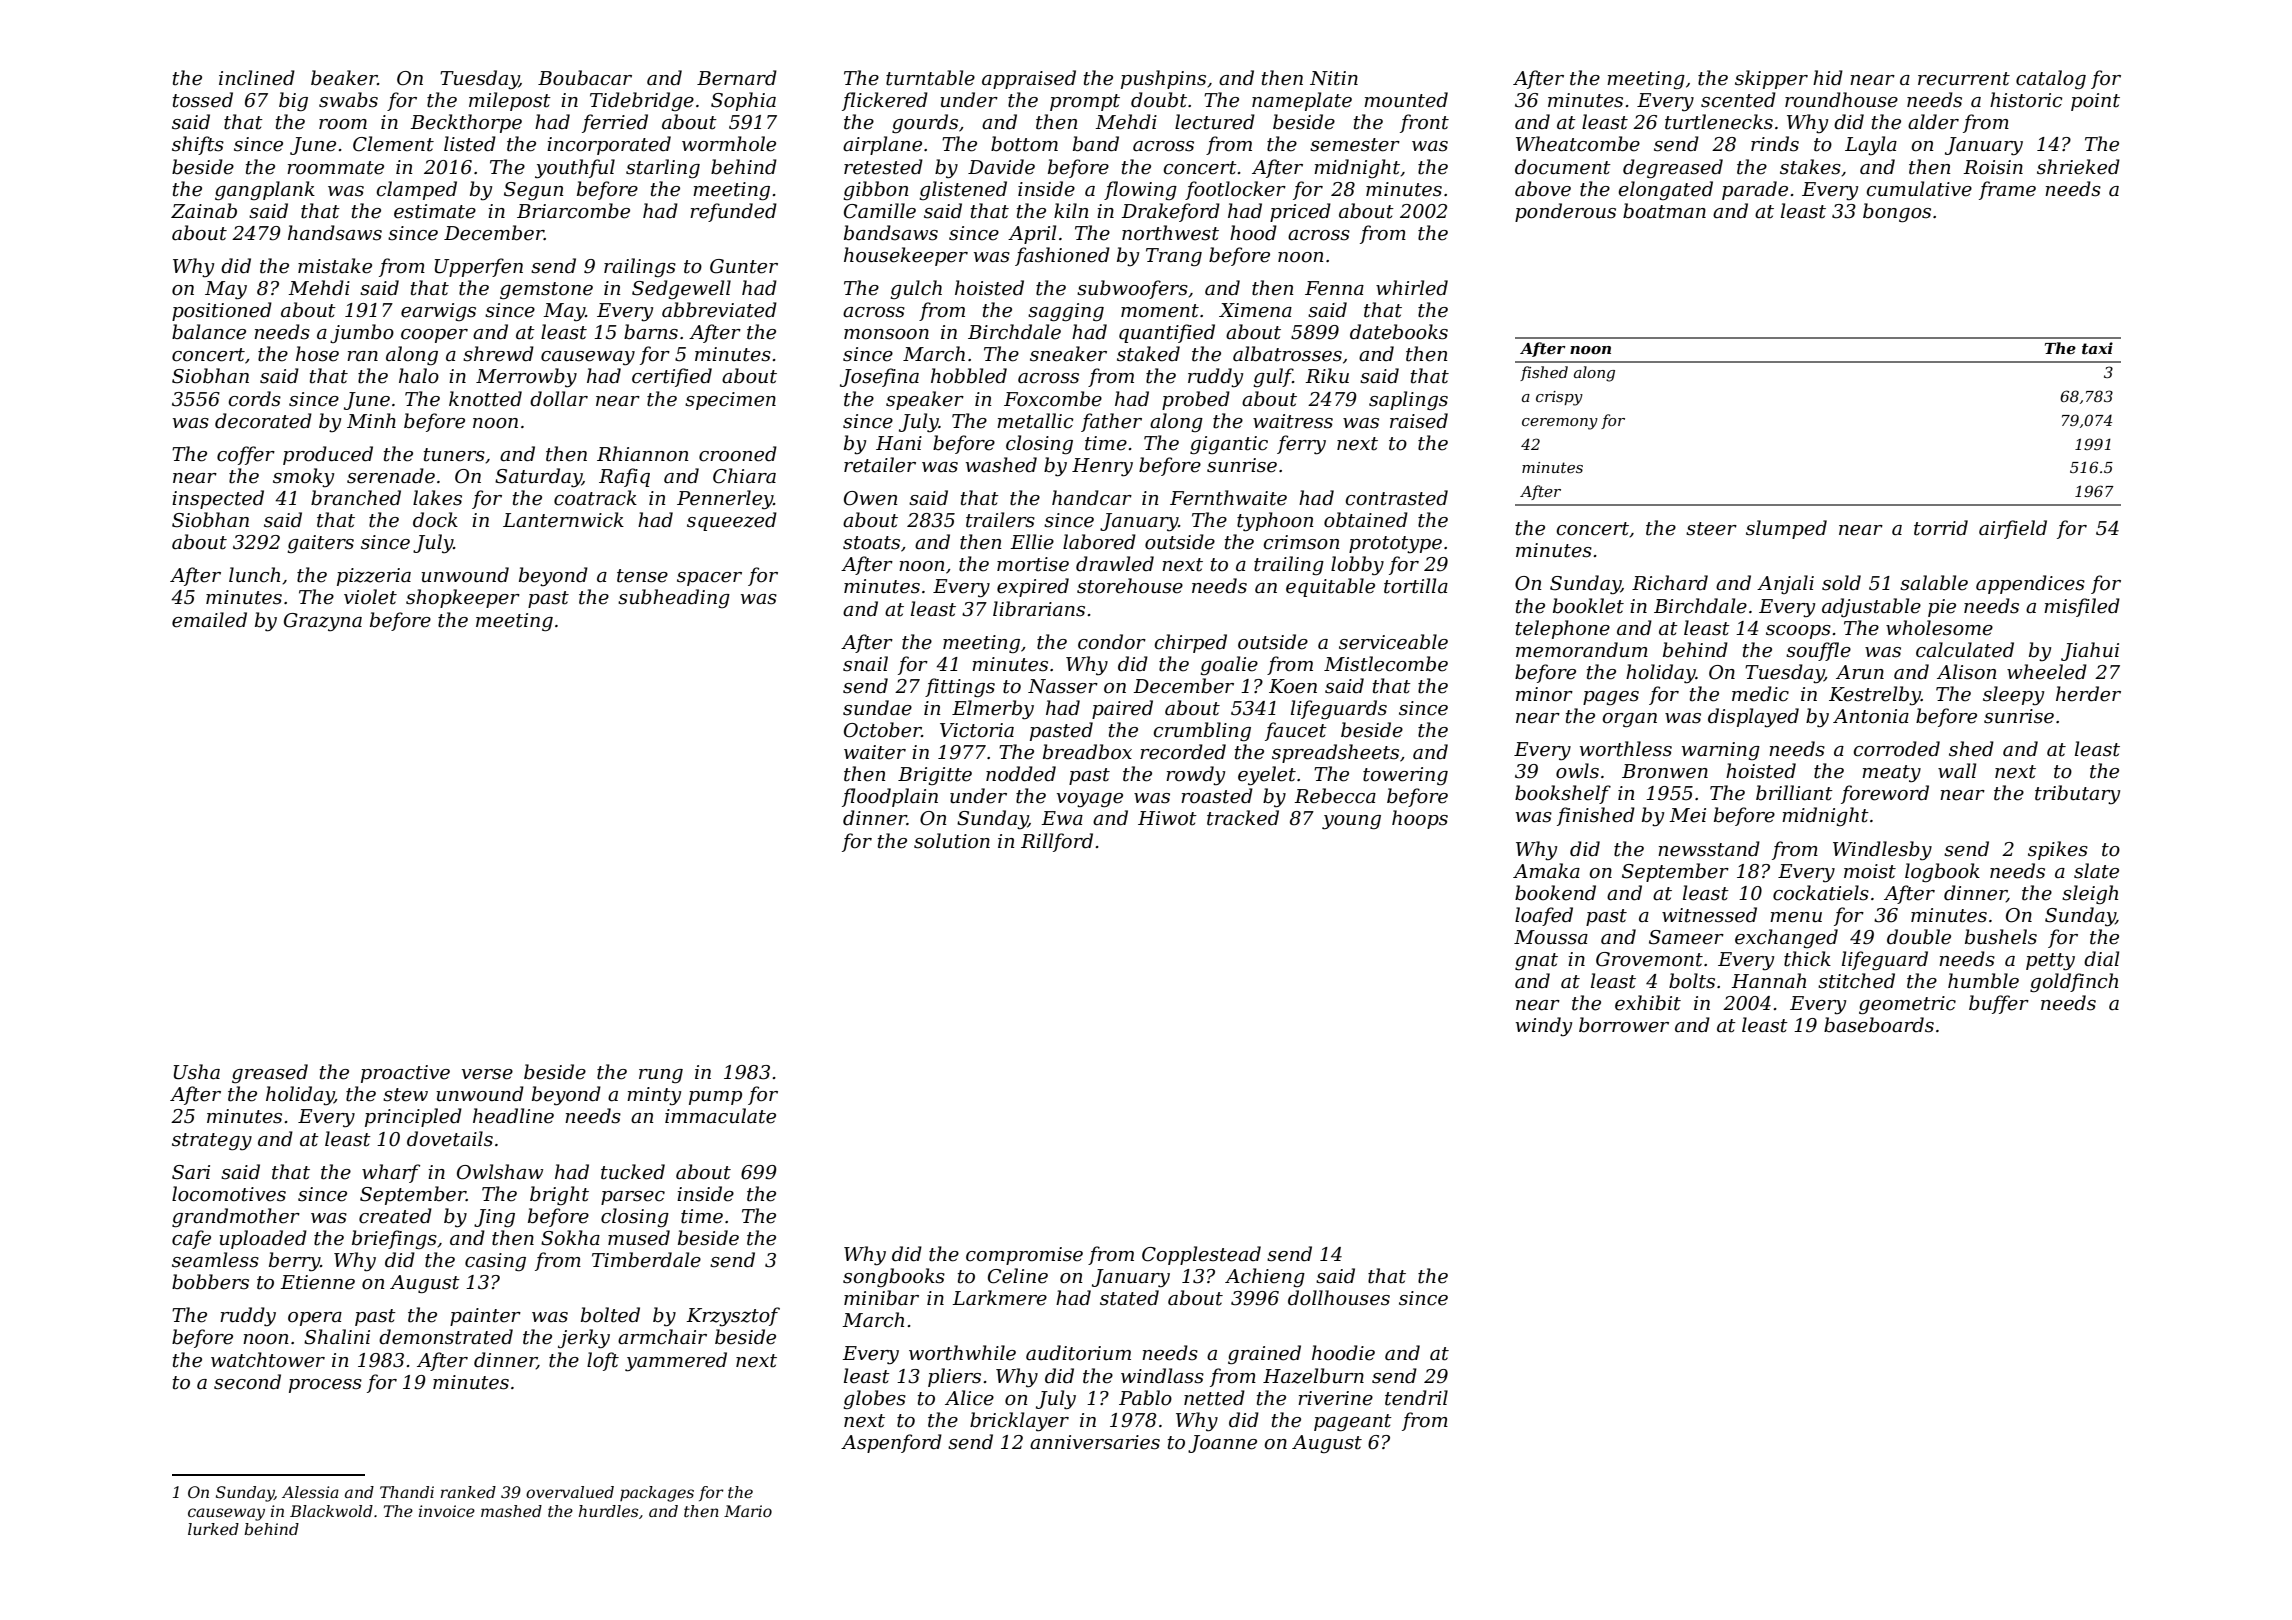 This screenshot has height=1620, width=2292. What do you see at coordinates (732, 521) in the screenshot?
I see `squeezed` at bounding box center [732, 521].
